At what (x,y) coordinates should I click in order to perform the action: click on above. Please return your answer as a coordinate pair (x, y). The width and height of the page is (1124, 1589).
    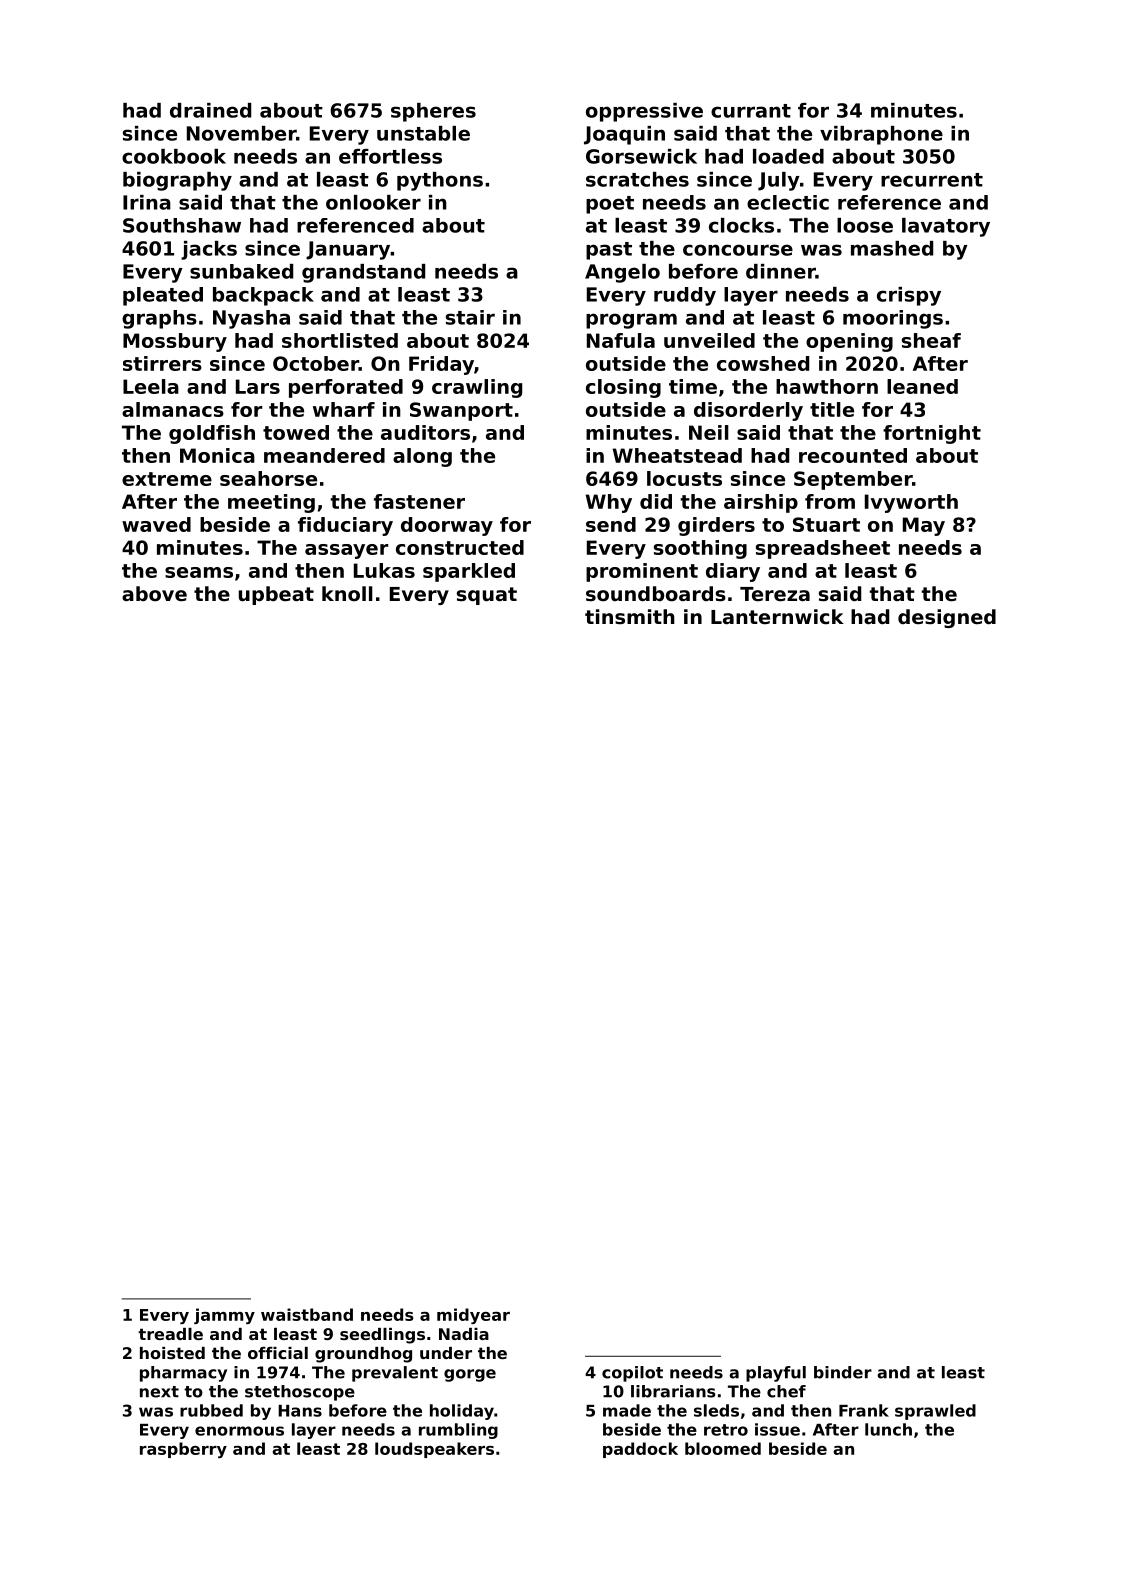
    Looking at the image, I should click on (154, 594).
